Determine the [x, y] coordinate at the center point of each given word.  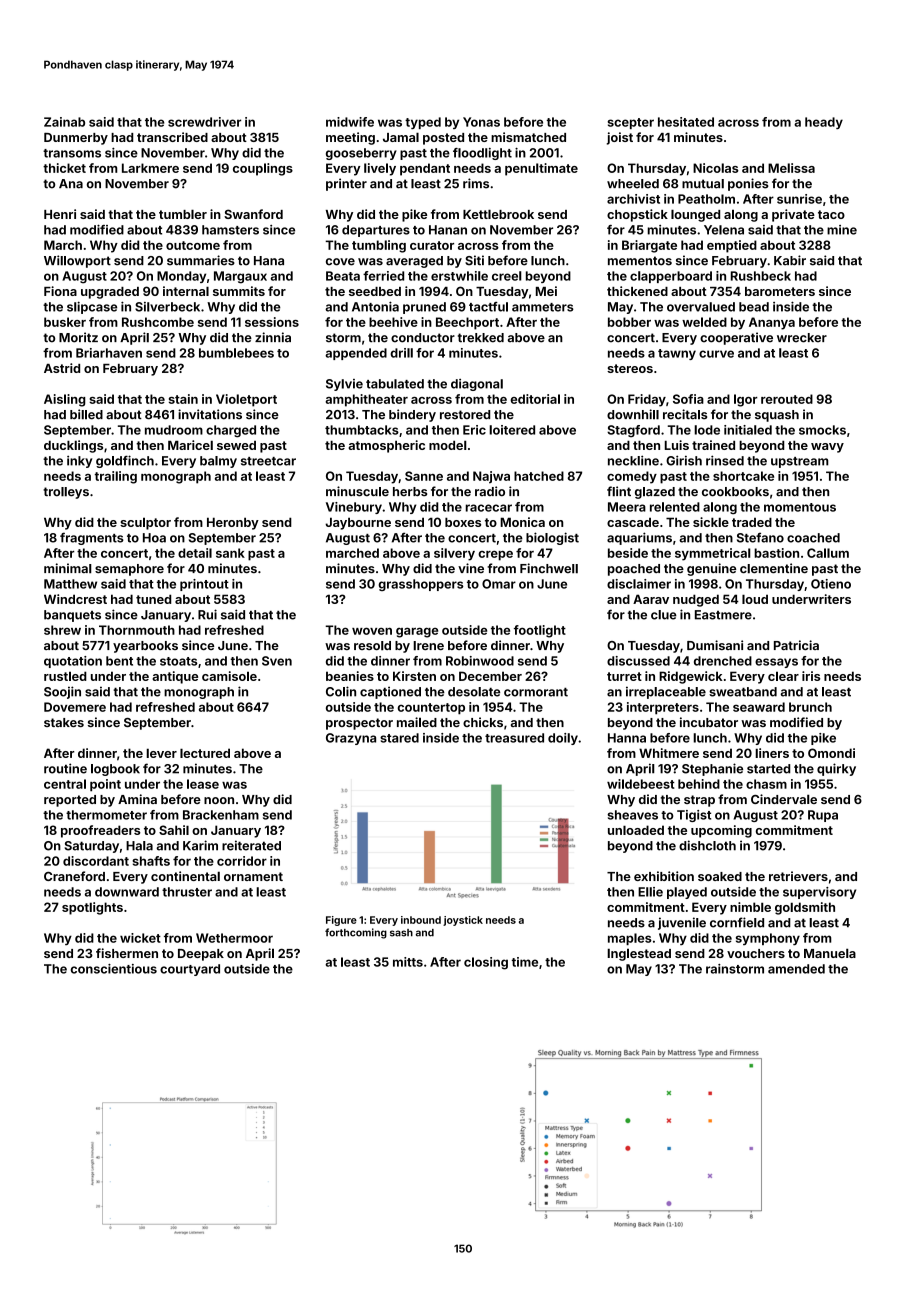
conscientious [114, 969]
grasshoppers [421, 585]
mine [842, 230]
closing [486, 963]
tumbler [183, 214]
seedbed [375, 291]
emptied [732, 246]
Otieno [831, 584]
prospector [359, 724]
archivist [633, 199]
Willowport [77, 261]
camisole [229, 676]
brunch [810, 707]
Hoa [154, 538]
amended [796, 969]
